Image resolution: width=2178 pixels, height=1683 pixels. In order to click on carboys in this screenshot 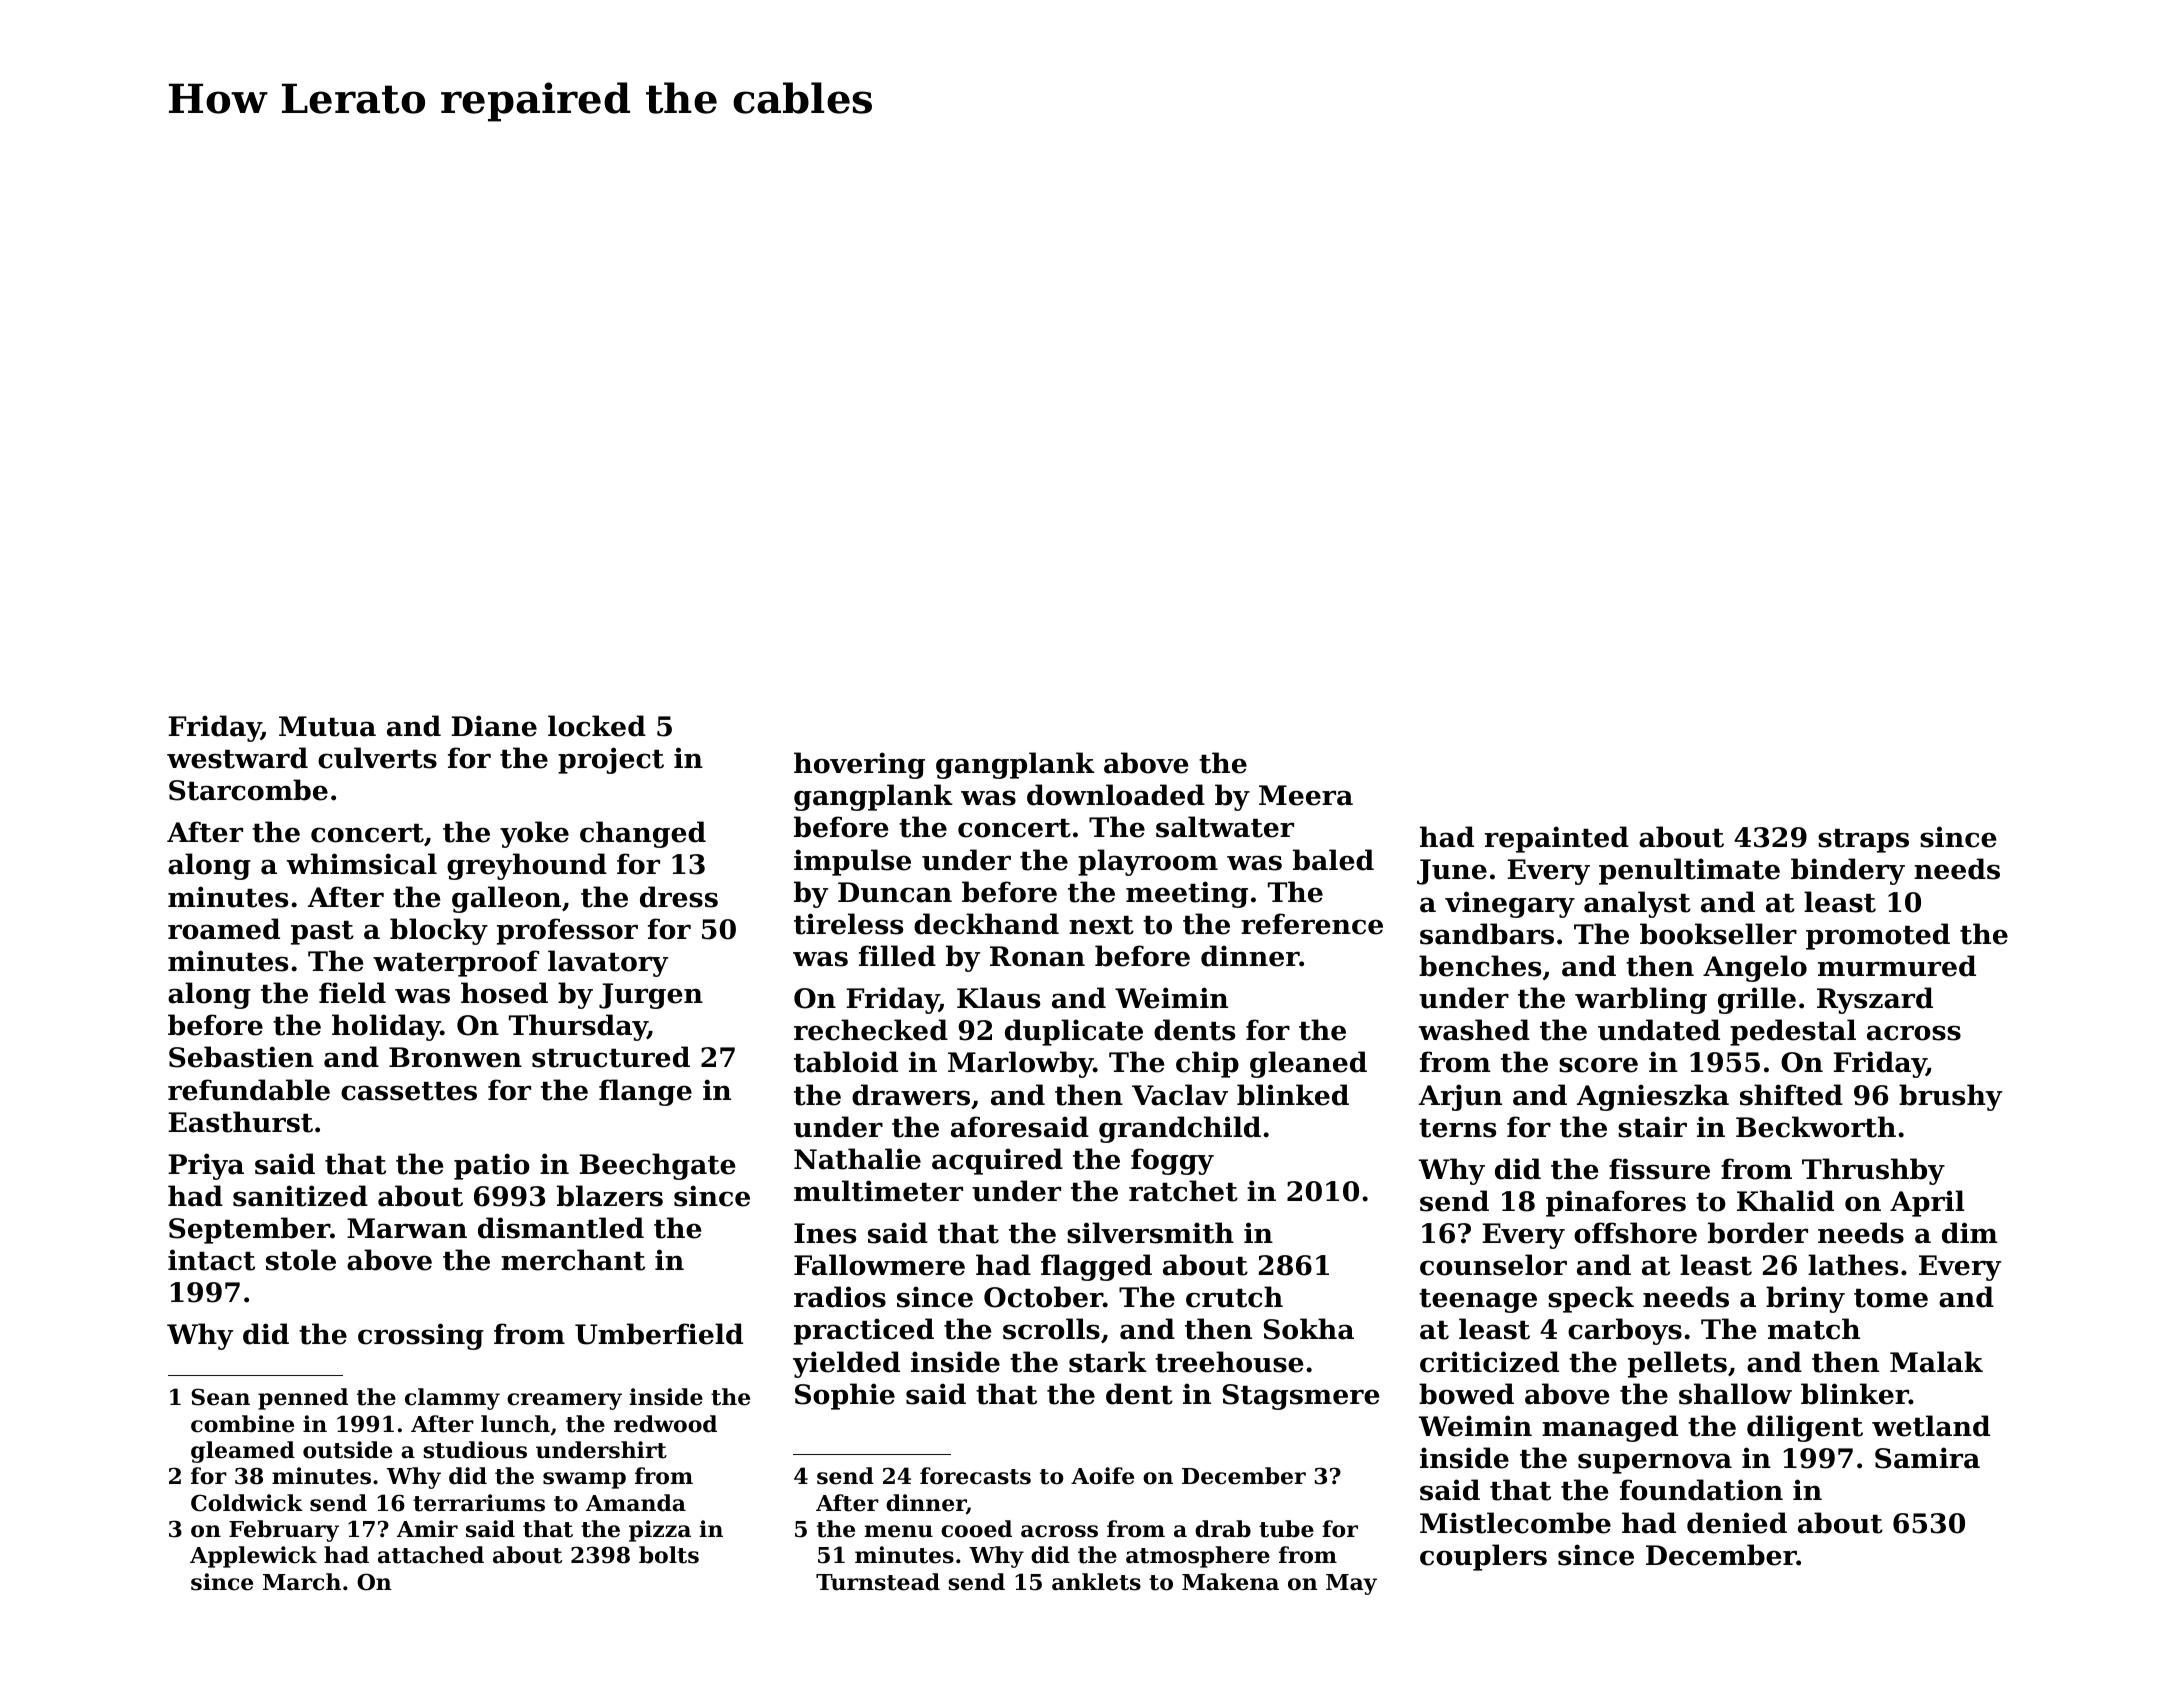, I will do `click(1625, 1331)`.
